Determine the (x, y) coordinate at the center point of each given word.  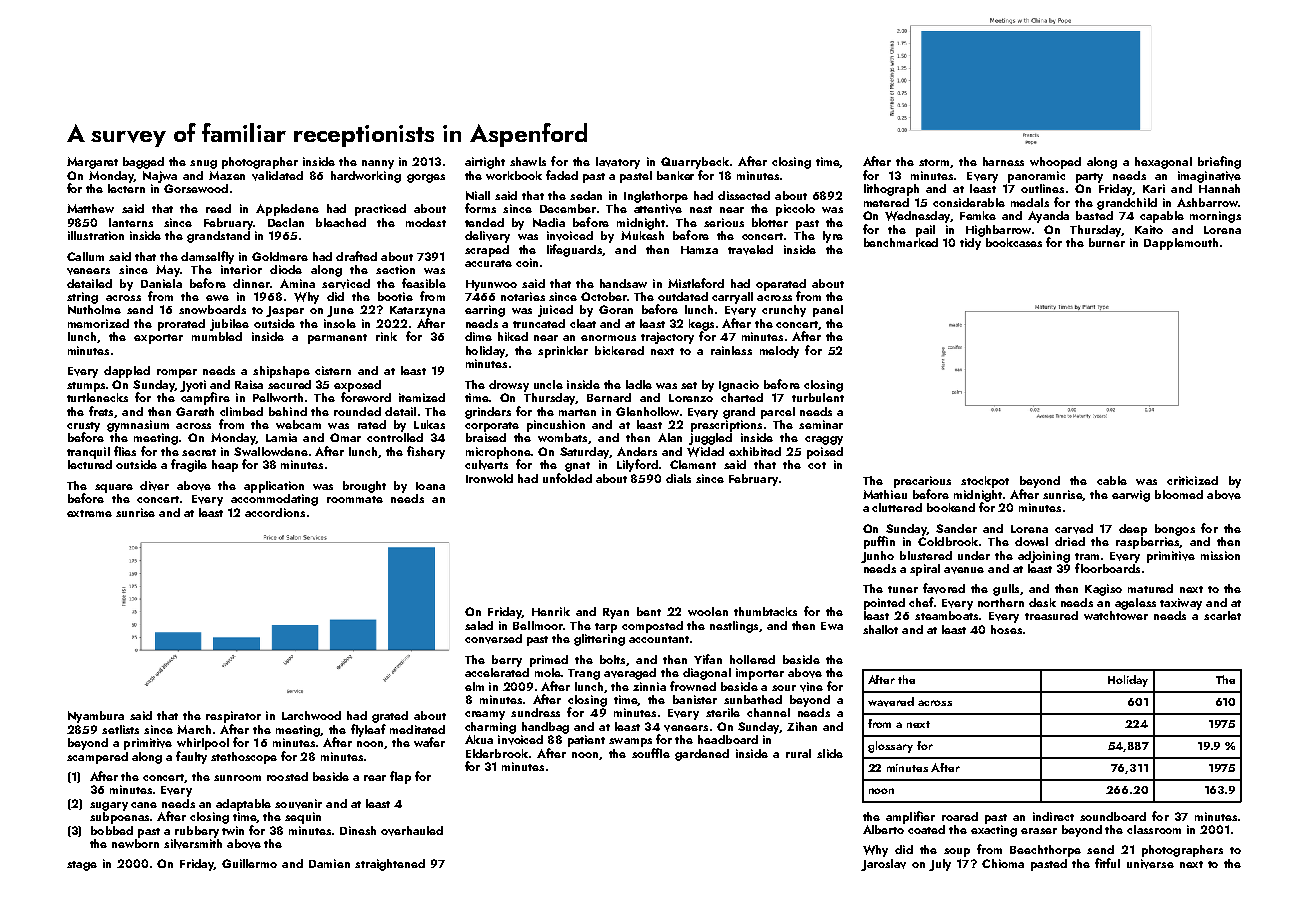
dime (478, 336)
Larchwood (311, 715)
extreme (89, 513)
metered (886, 202)
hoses (1006, 629)
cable (1112, 480)
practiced (380, 210)
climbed (241, 411)
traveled (750, 250)
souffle (651, 753)
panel (828, 311)
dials (678, 478)
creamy (485, 715)
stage (82, 866)
